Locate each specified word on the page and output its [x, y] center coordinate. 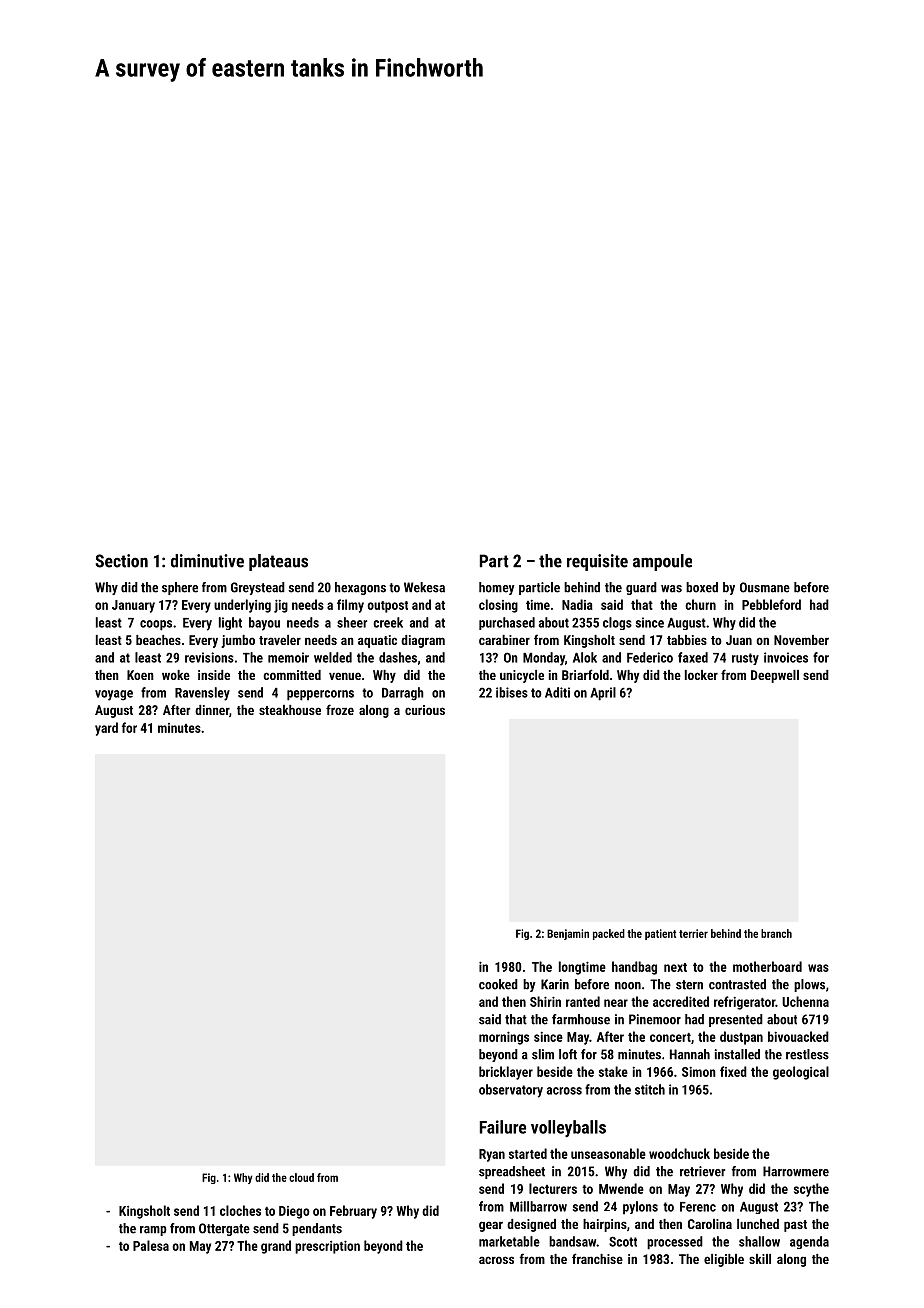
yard [106, 729]
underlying [242, 606]
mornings [504, 1038]
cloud [301, 1177]
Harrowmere [796, 1171]
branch [776, 933]
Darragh [403, 694]
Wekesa [424, 587]
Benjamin [568, 934]
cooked [498, 984]
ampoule [662, 562]
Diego [294, 1212]
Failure [503, 1127]
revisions [209, 657]
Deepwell [775, 676]
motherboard [767, 966]
